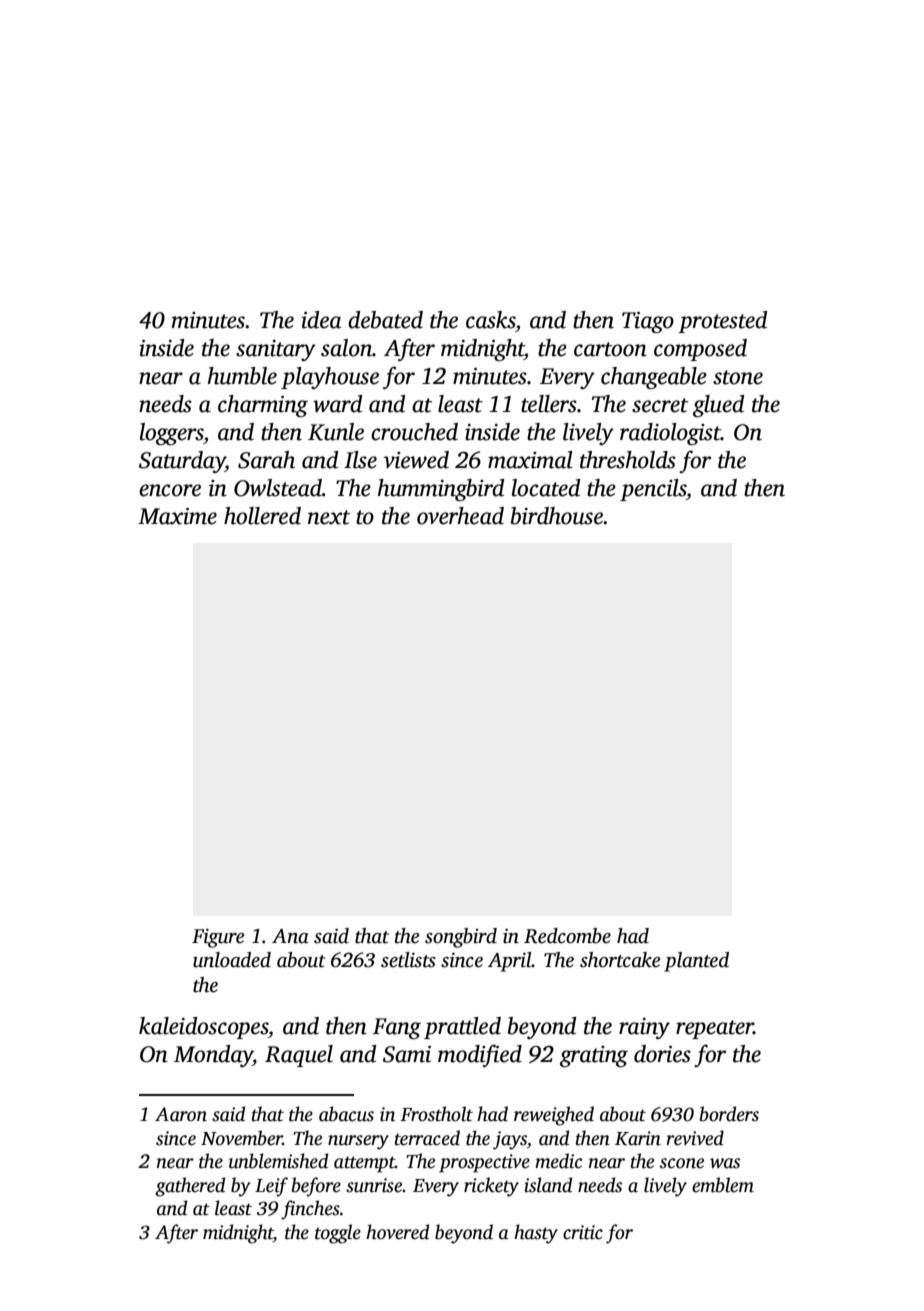 This screenshot has width=924, height=1311. Describe the element at coordinates (218, 938) in the screenshot. I see `Figure` at that location.
